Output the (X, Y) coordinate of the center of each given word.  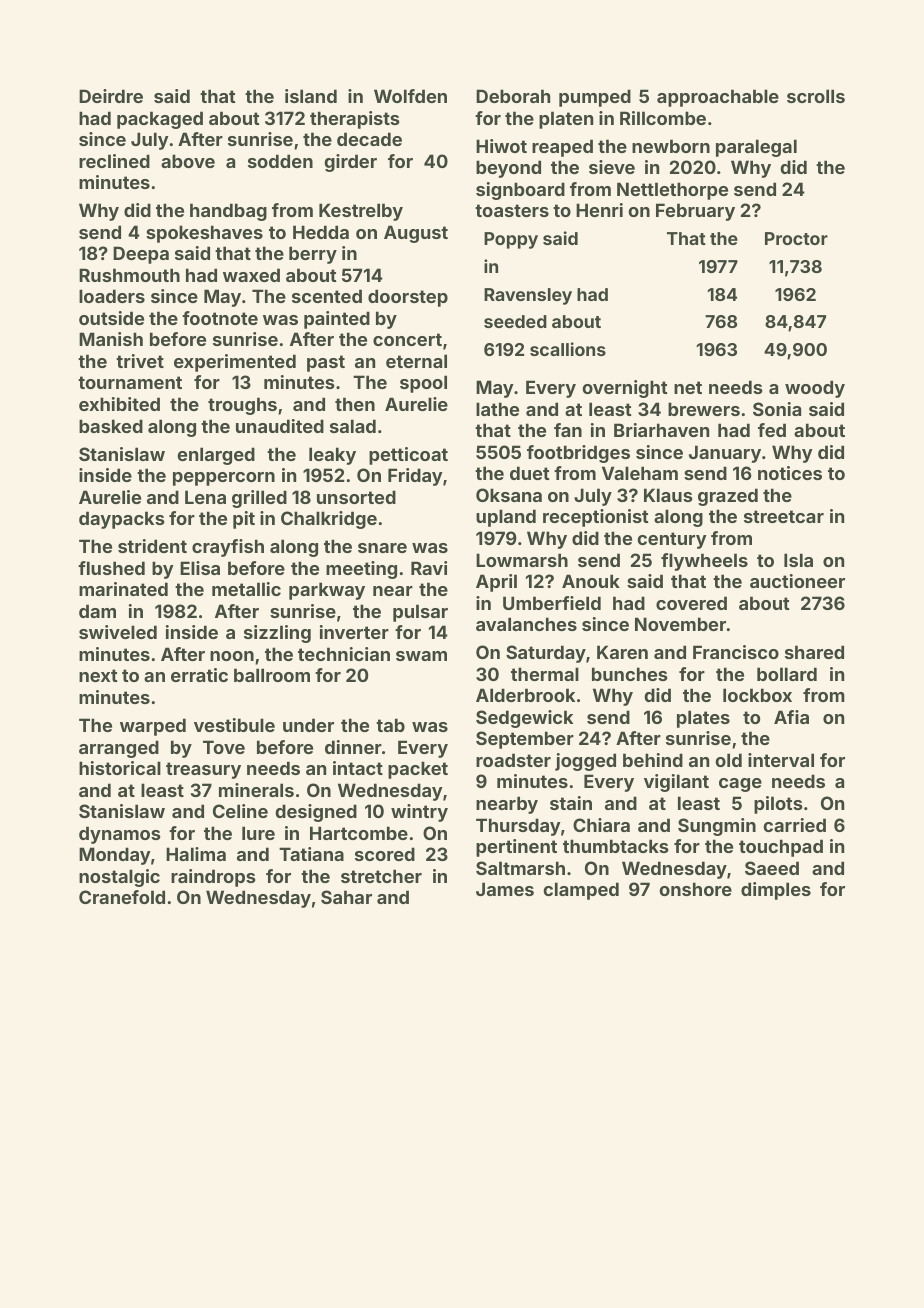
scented (327, 296)
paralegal (756, 148)
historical (120, 768)
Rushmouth (129, 275)
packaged (160, 120)
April (496, 583)
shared (814, 652)
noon (232, 656)
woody (815, 389)
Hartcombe (359, 833)
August (416, 234)
